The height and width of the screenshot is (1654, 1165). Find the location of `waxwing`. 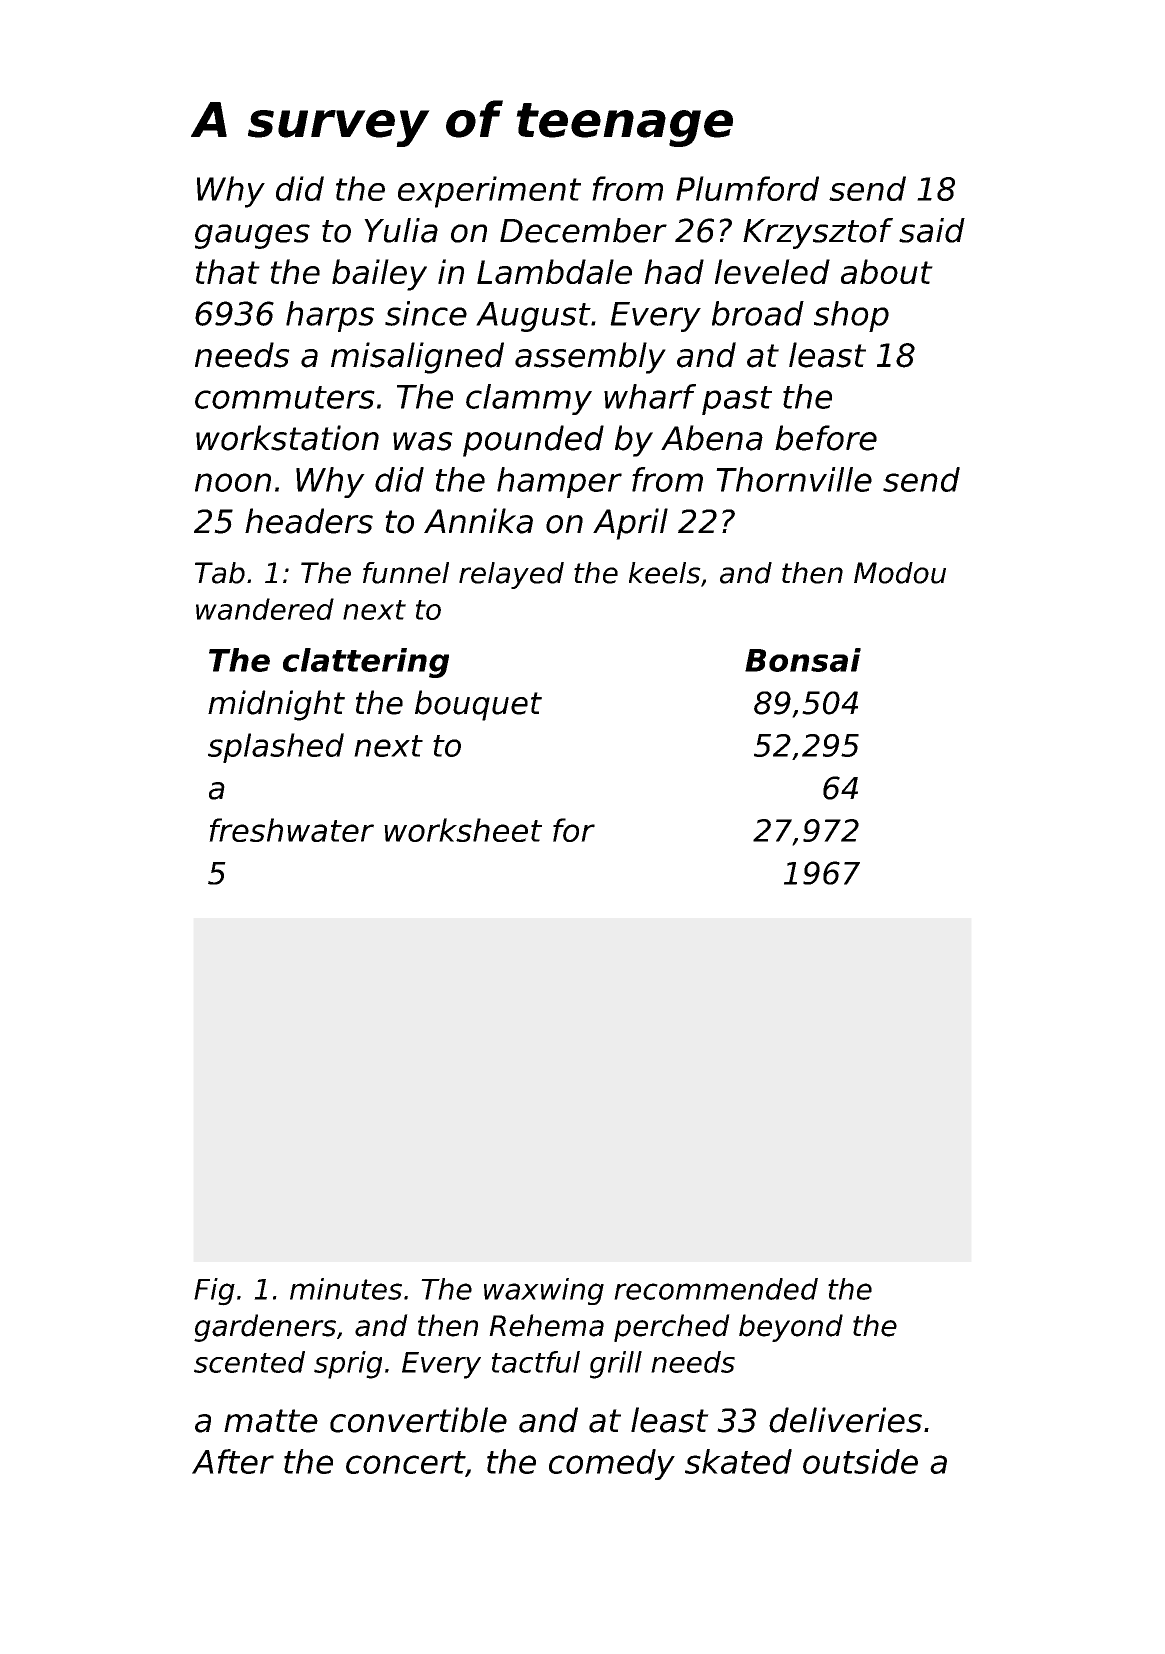

waxwing is located at coordinates (544, 1291).
